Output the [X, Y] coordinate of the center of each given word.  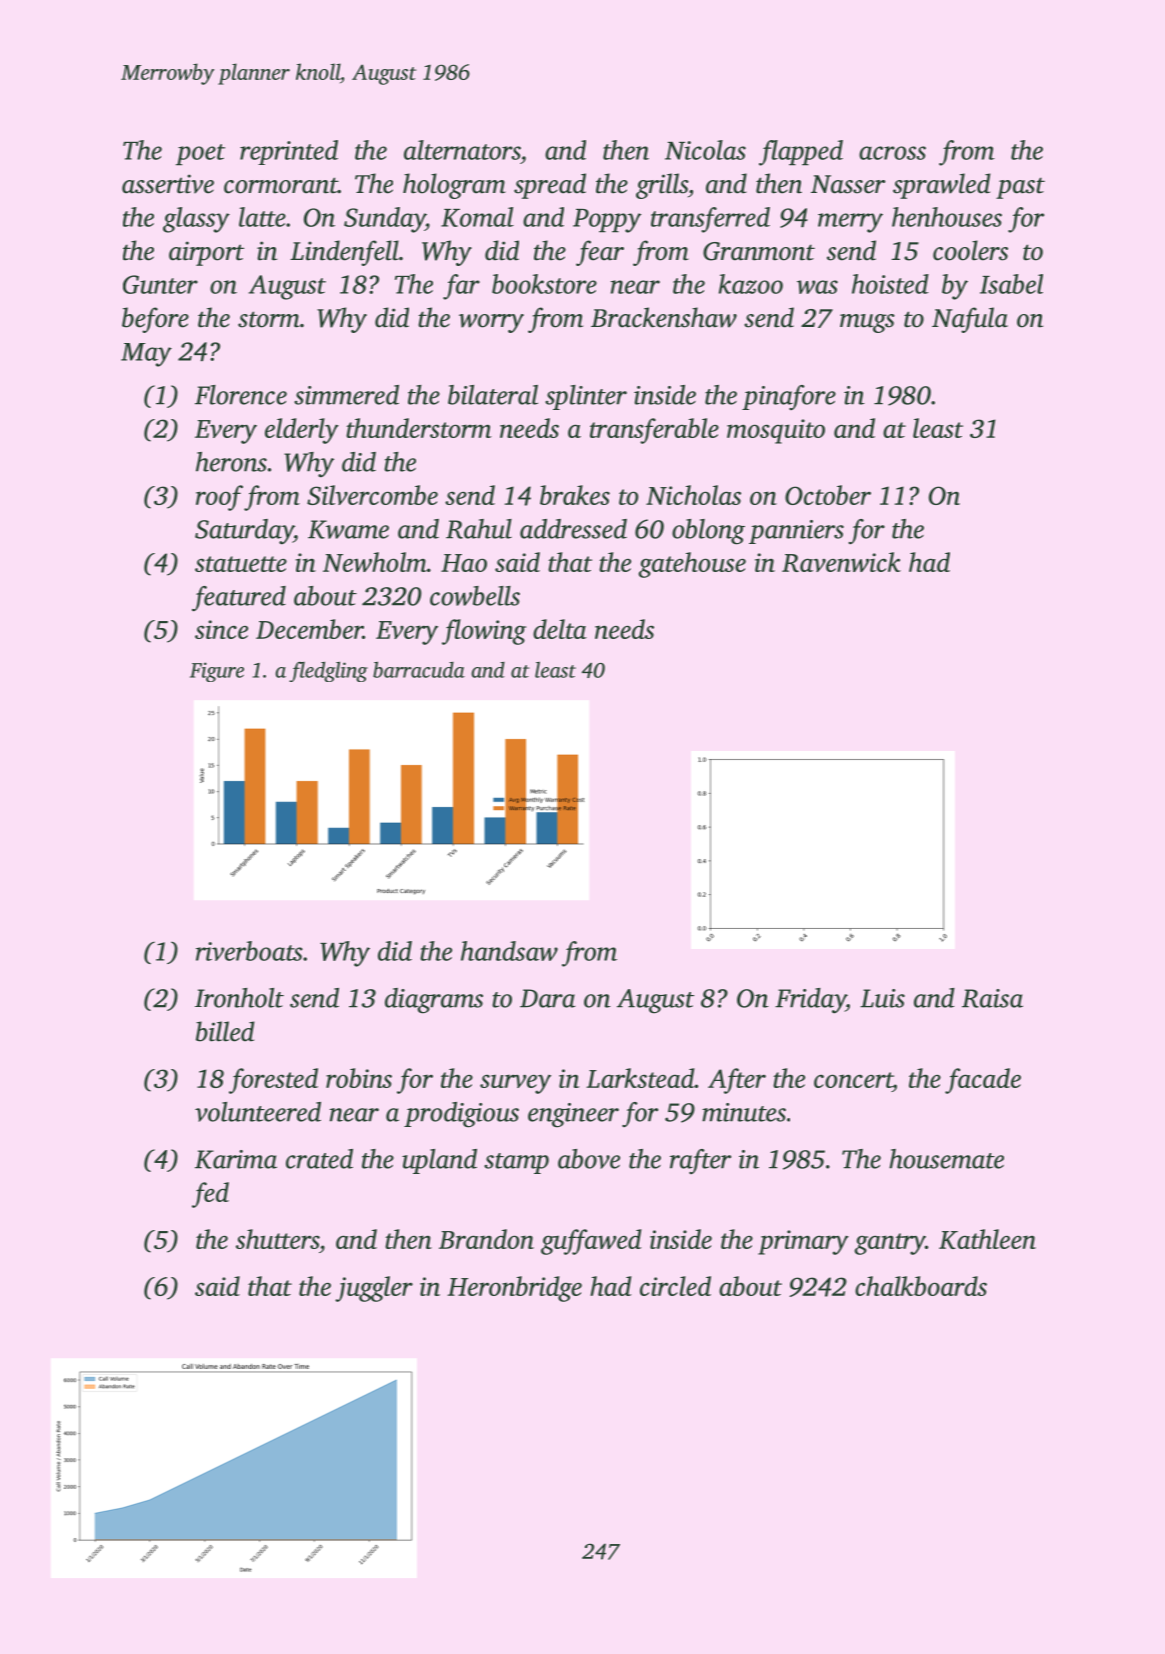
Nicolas [705, 150]
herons [231, 462]
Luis [882, 998]
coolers [970, 250]
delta [560, 629]
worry [491, 323]
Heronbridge [514, 1289]
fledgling [328, 672]
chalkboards [921, 1286]
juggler [374, 1289]
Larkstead [640, 1078]
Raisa [992, 998]
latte [262, 217]
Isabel [1011, 284]
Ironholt [239, 998]
